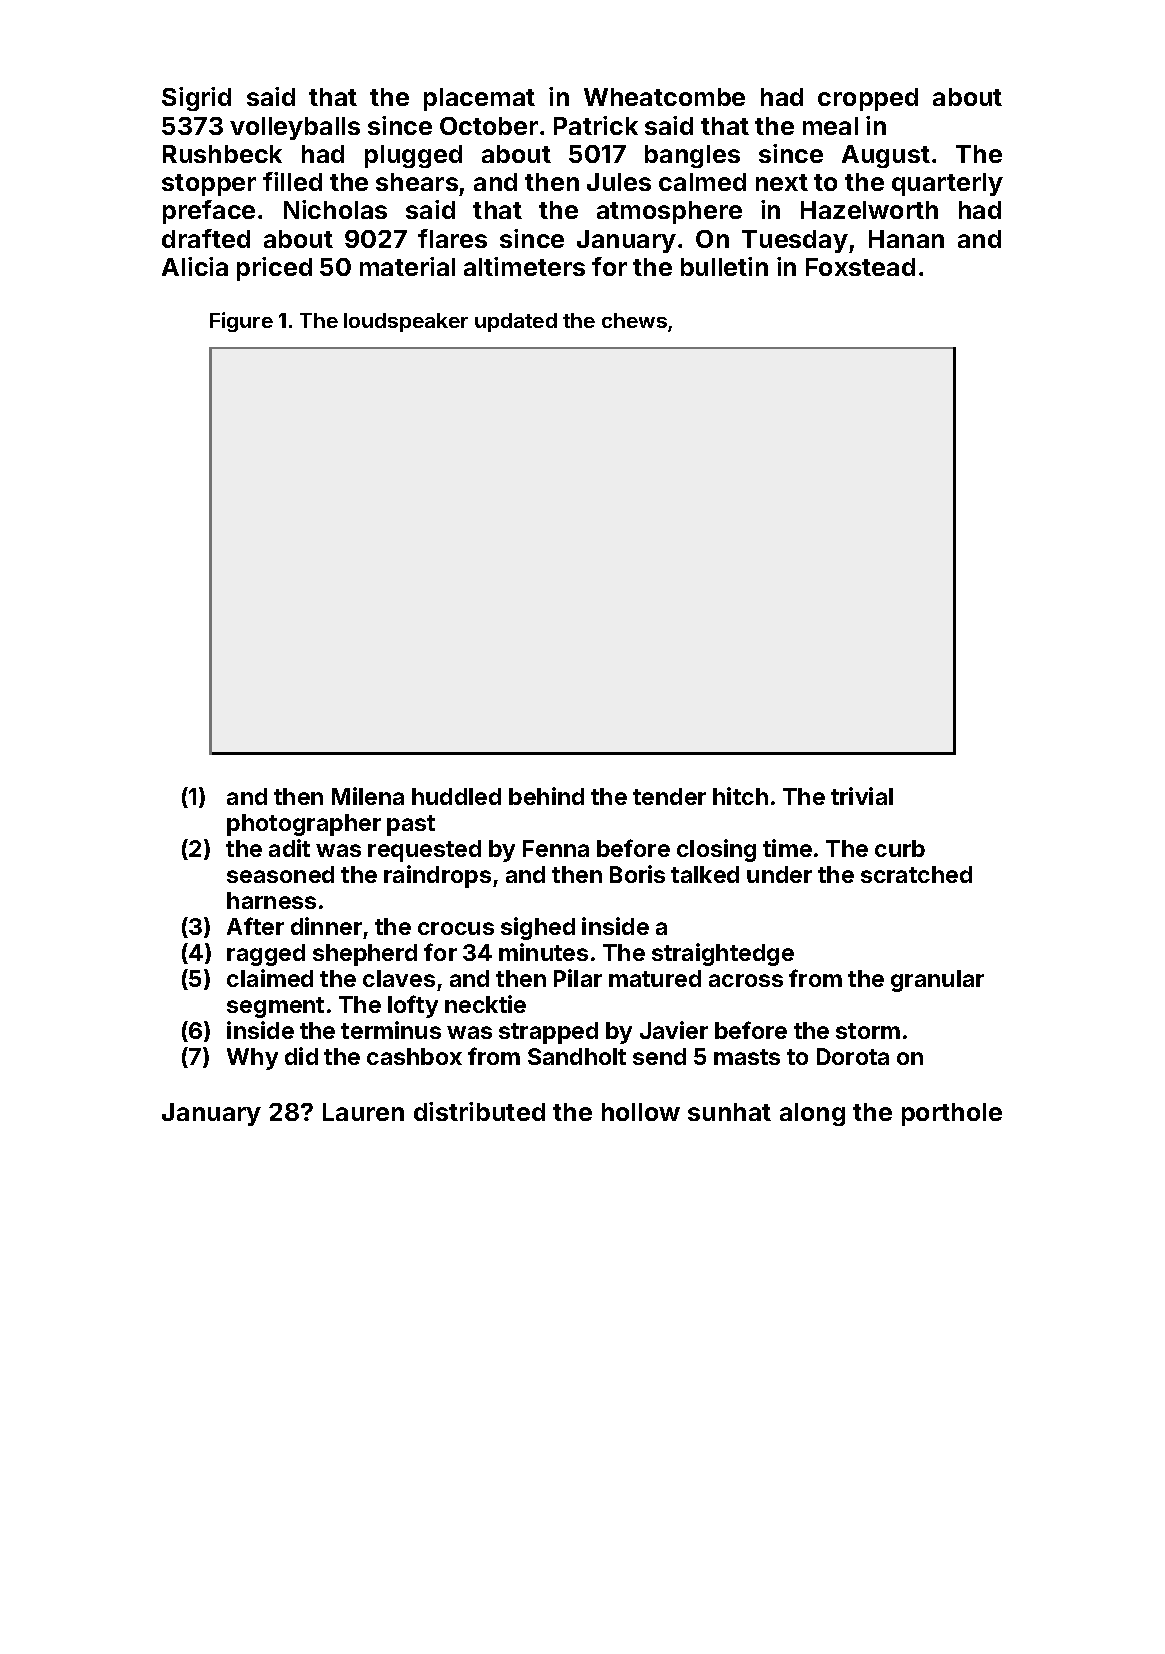 Image resolution: width=1165 pixels, height=1654 pixels. Describe the element at coordinates (456, 796) in the image. I see `huddled` at that location.
